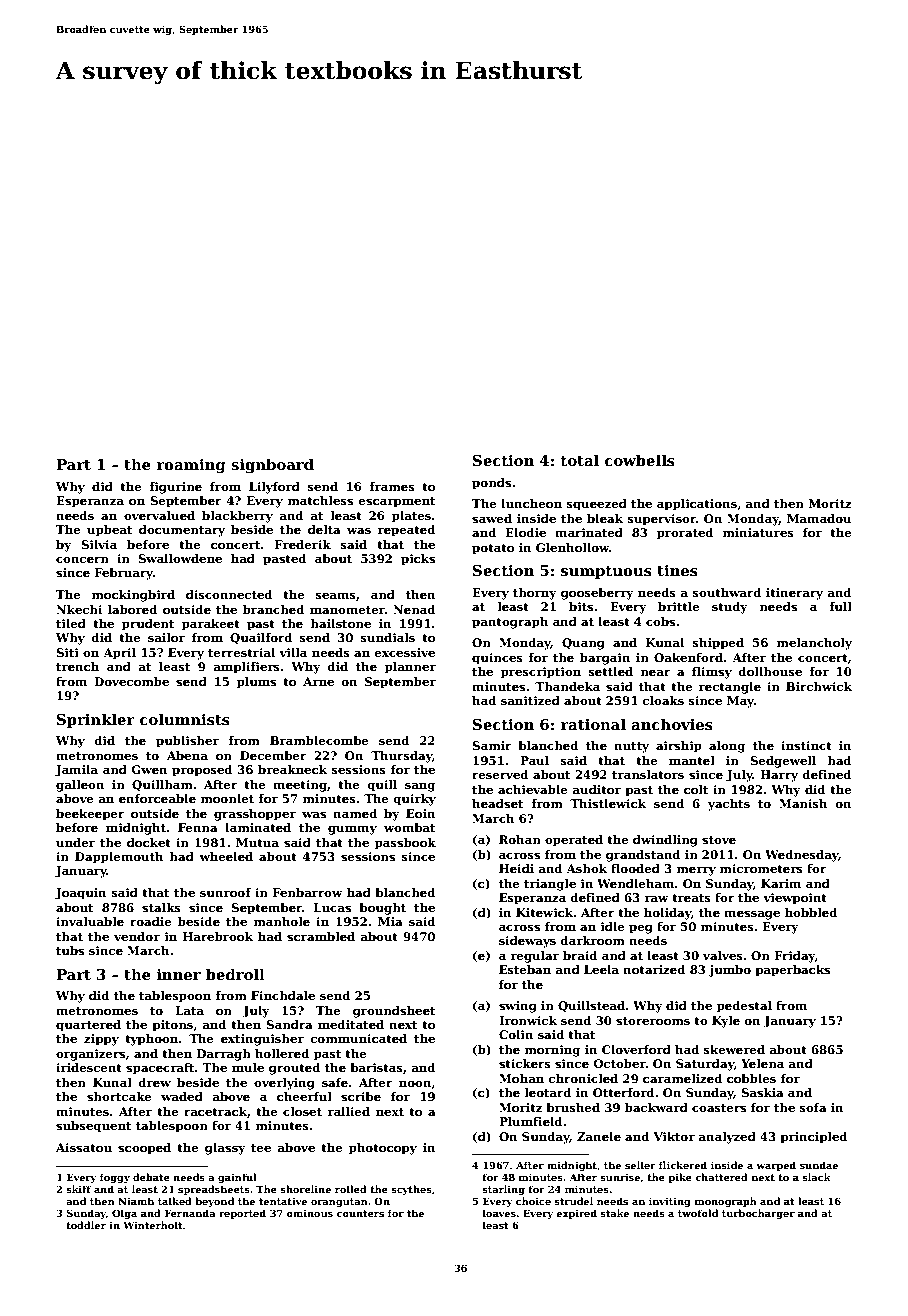 The width and height of the screenshot is (908, 1316). Describe the element at coordinates (534, 760) in the screenshot. I see `Paul` at that location.
